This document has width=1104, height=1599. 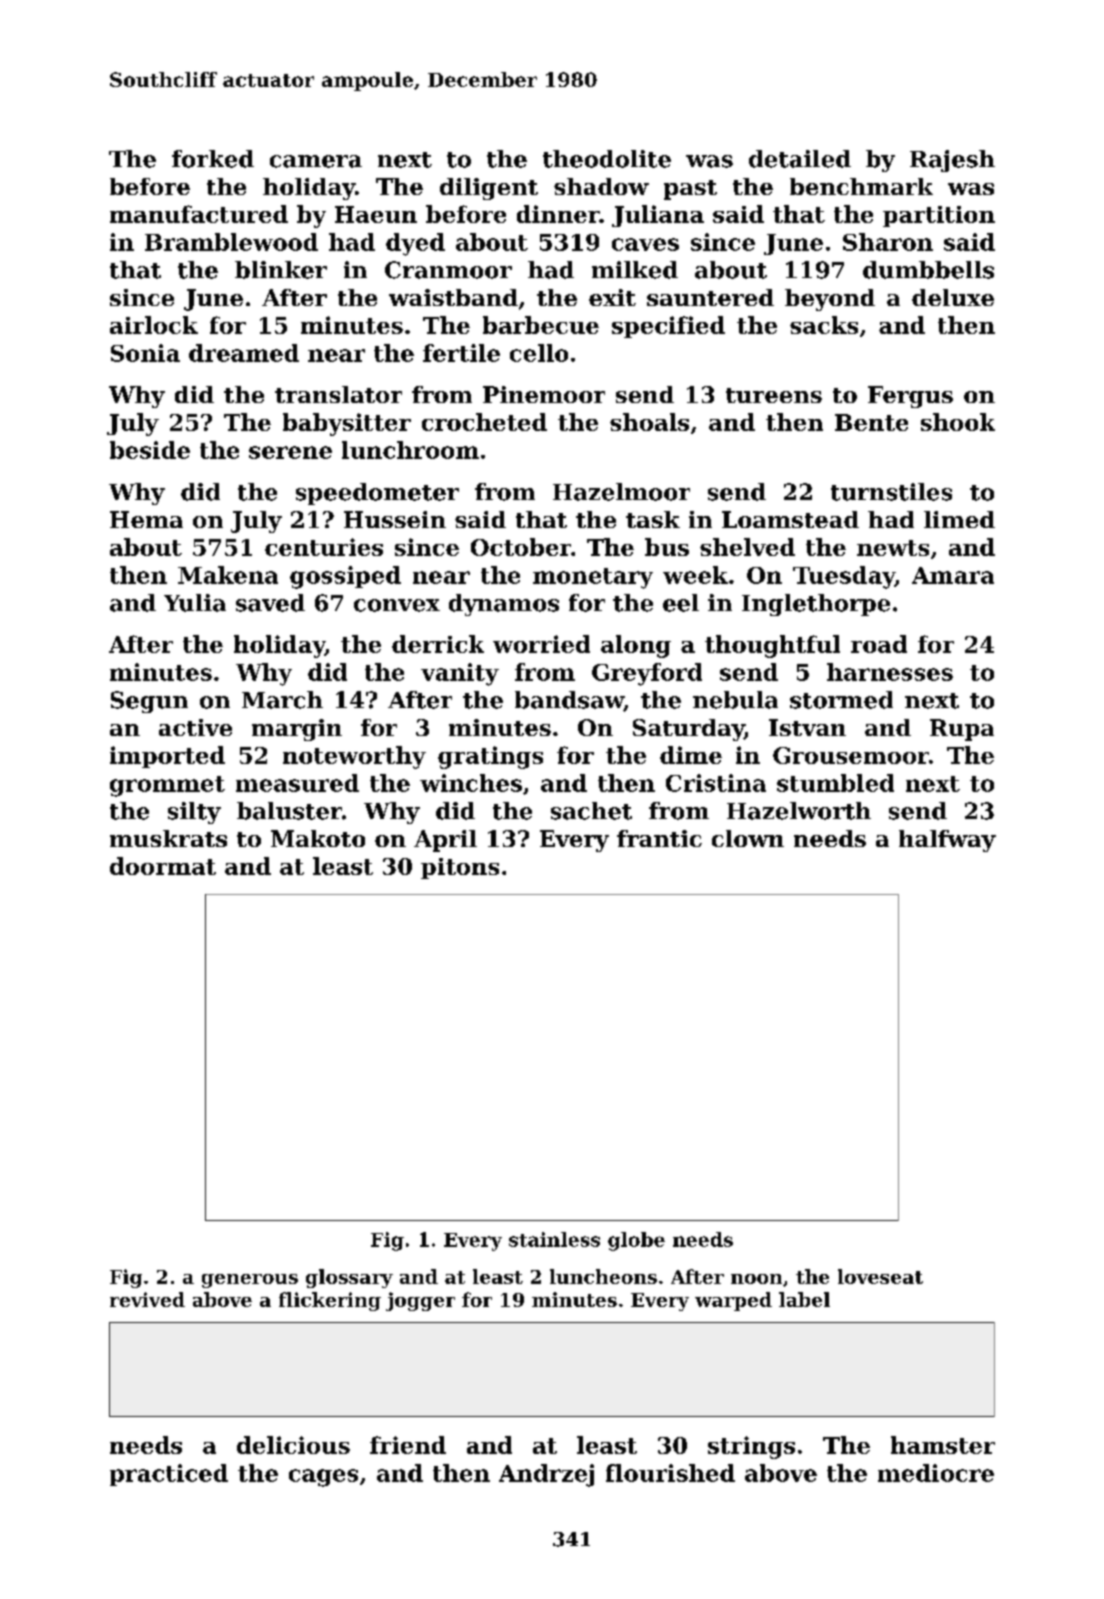 I want to click on blinker, so click(x=281, y=270).
